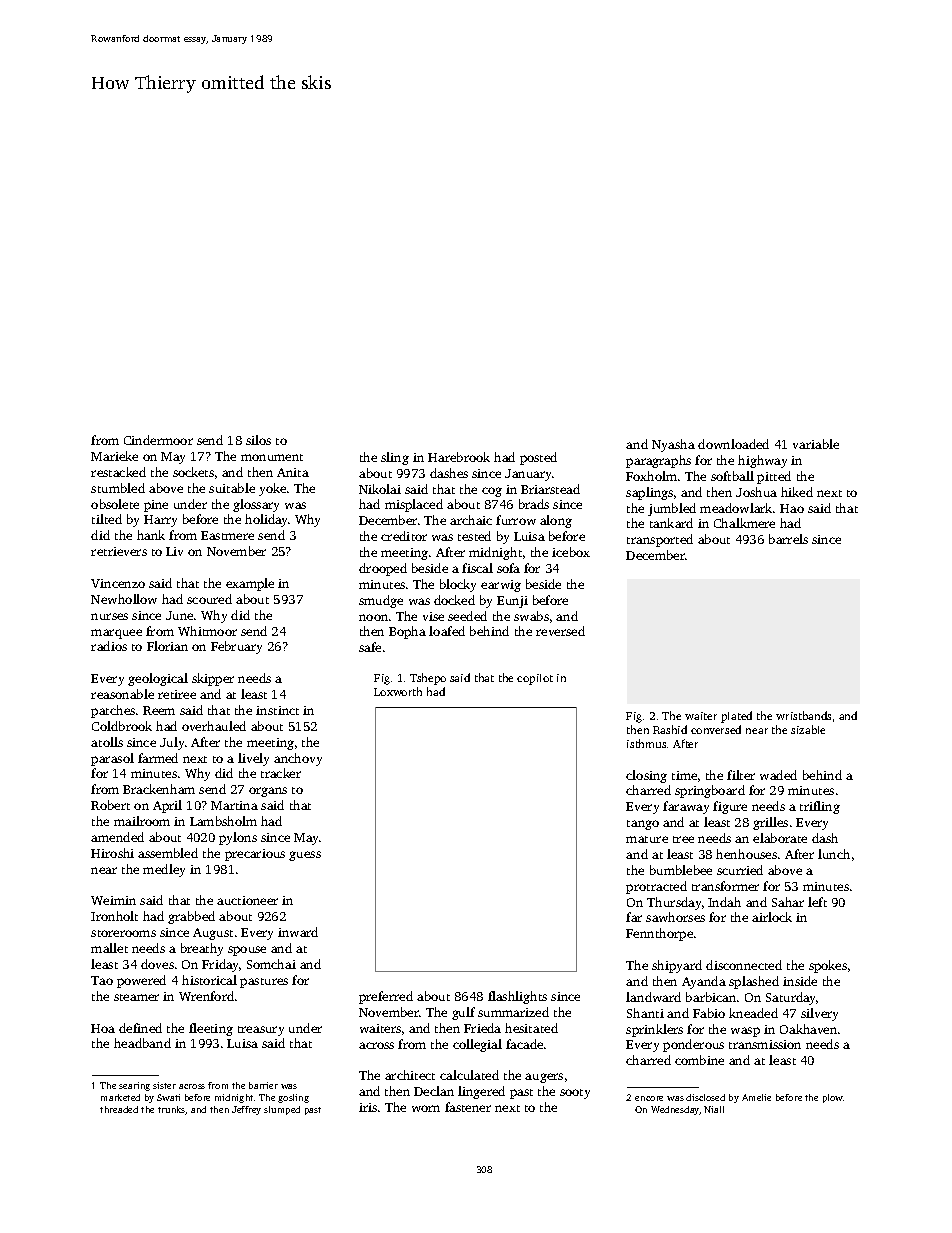 The image size is (952, 1233). What do you see at coordinates (103, 1028) in the document?
I see `Hoa` at bounding box center [103, 1028].
